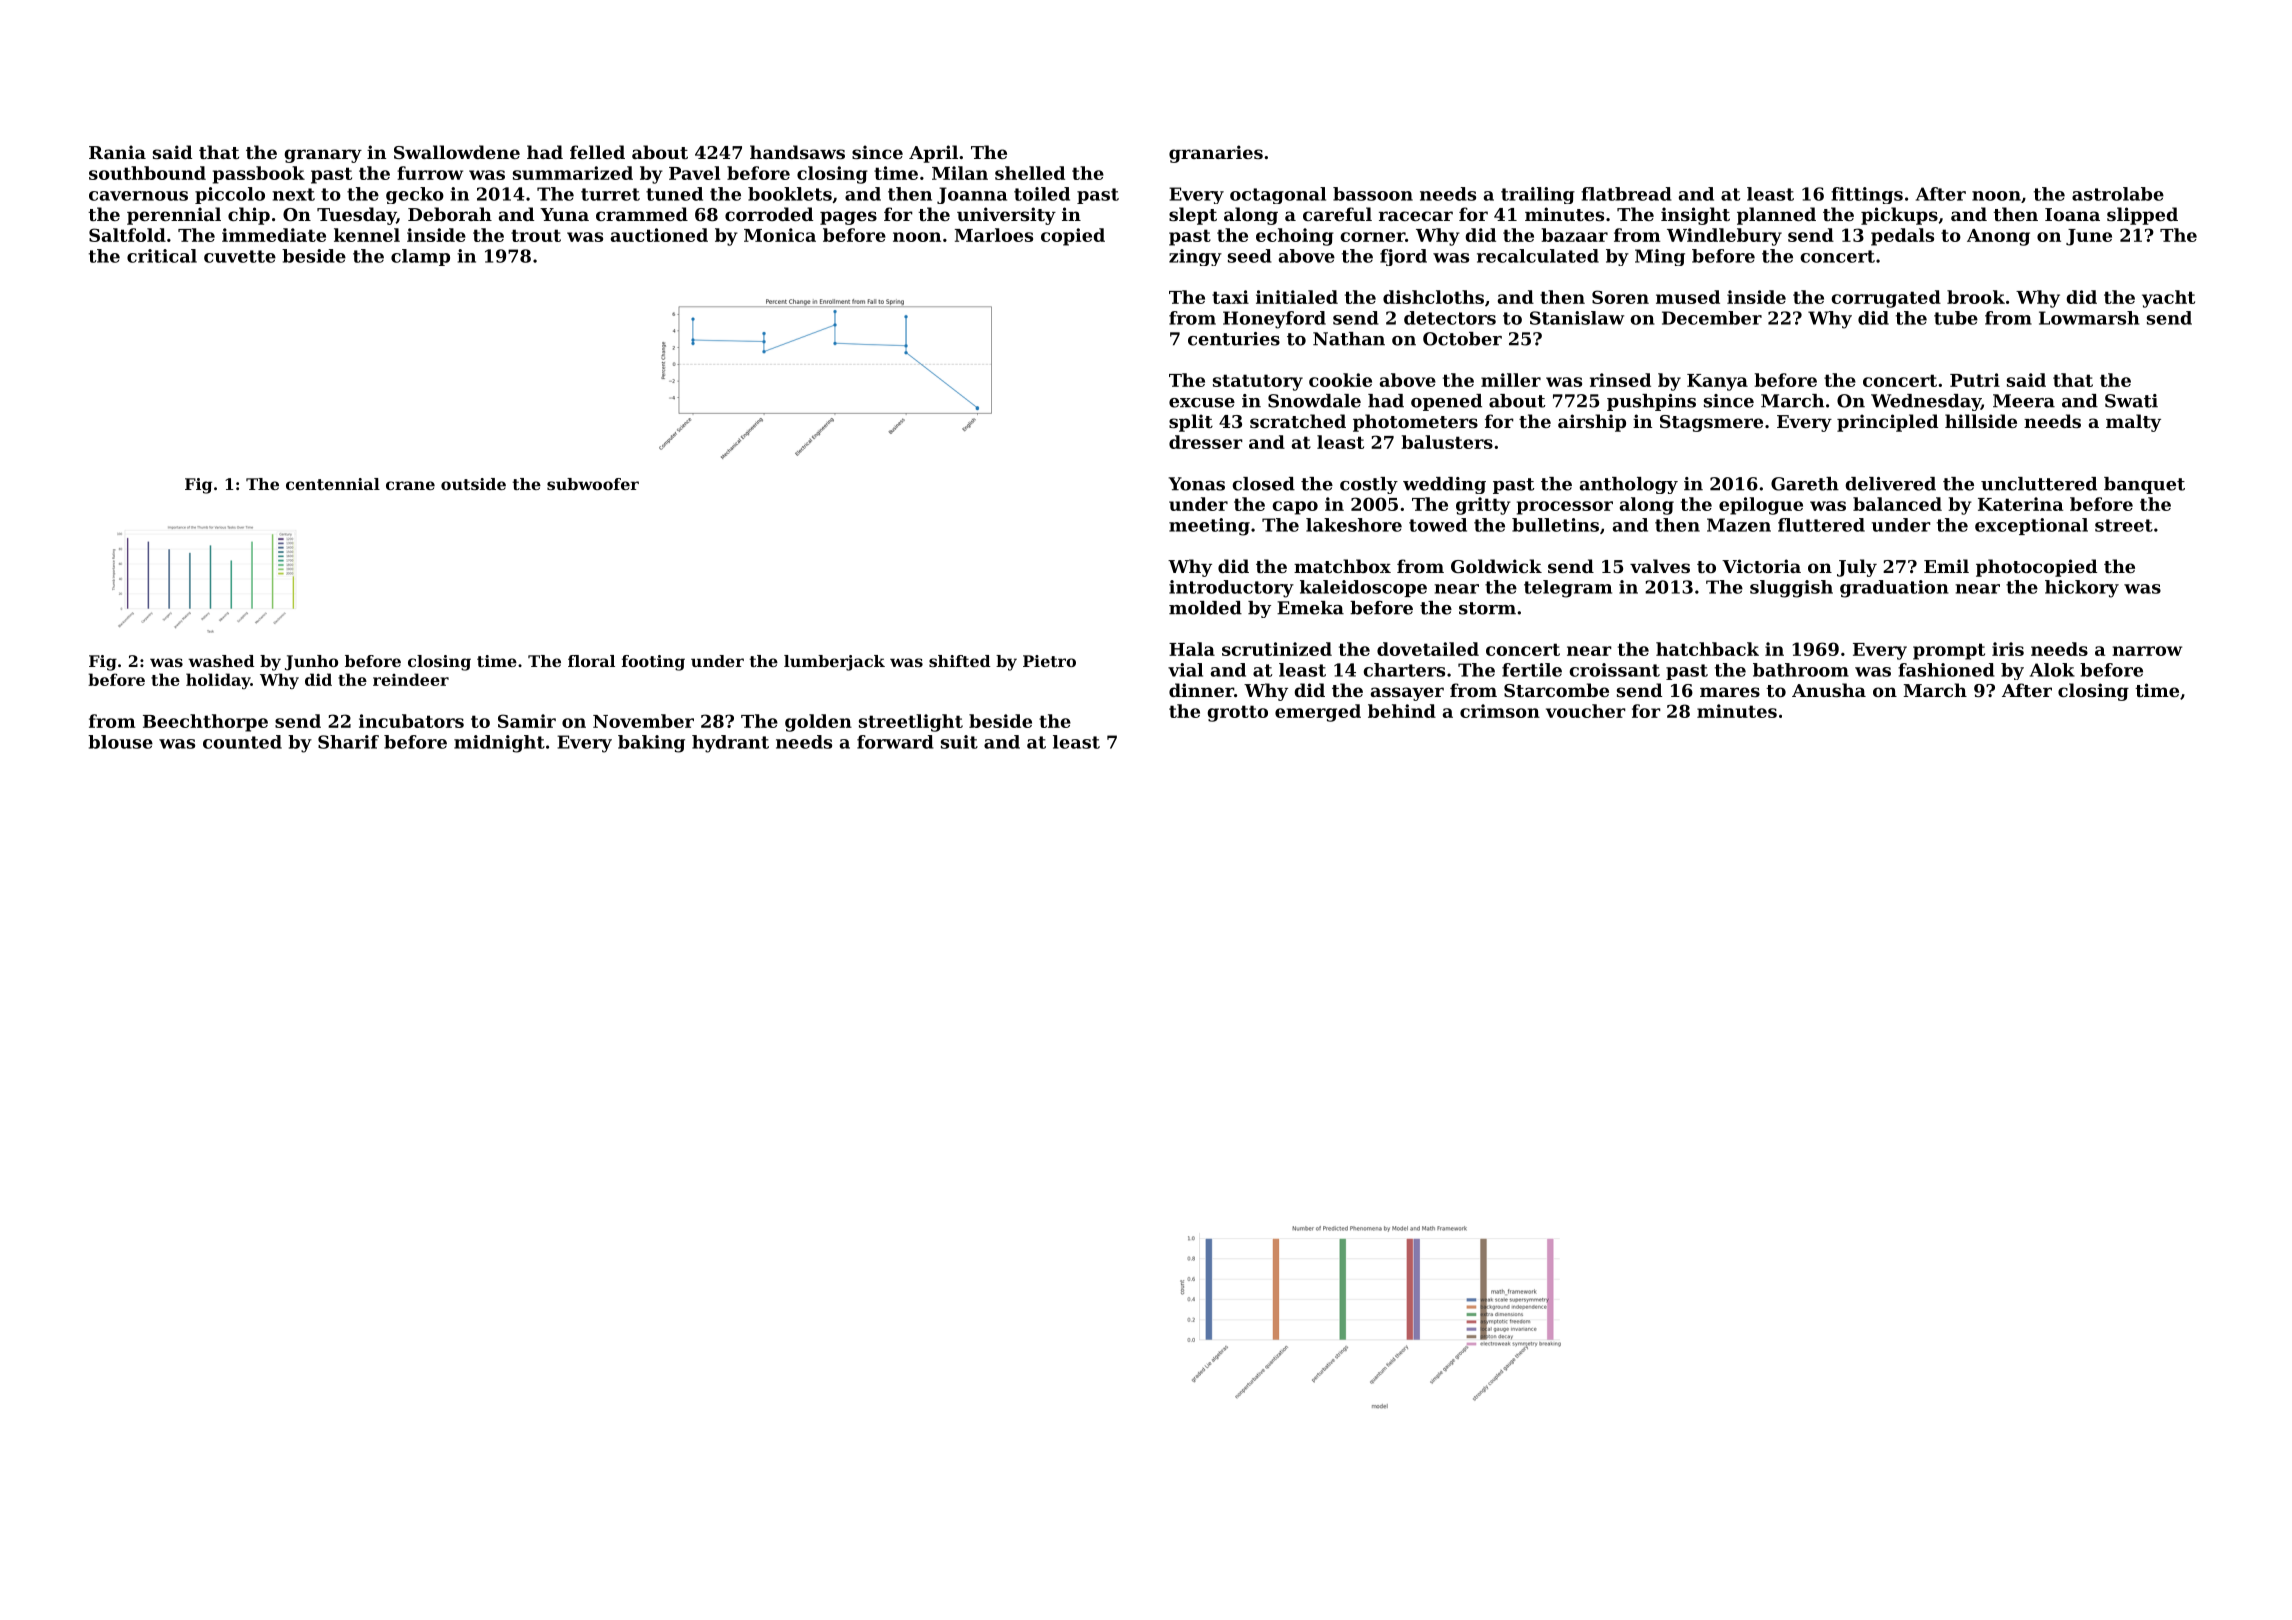 The height and width of the screenshot is (1620, 2292). What do you see at coordinates (205, 723) in the screenshot?
I see `Beechthorpe` at bounding box center [205, 723].
